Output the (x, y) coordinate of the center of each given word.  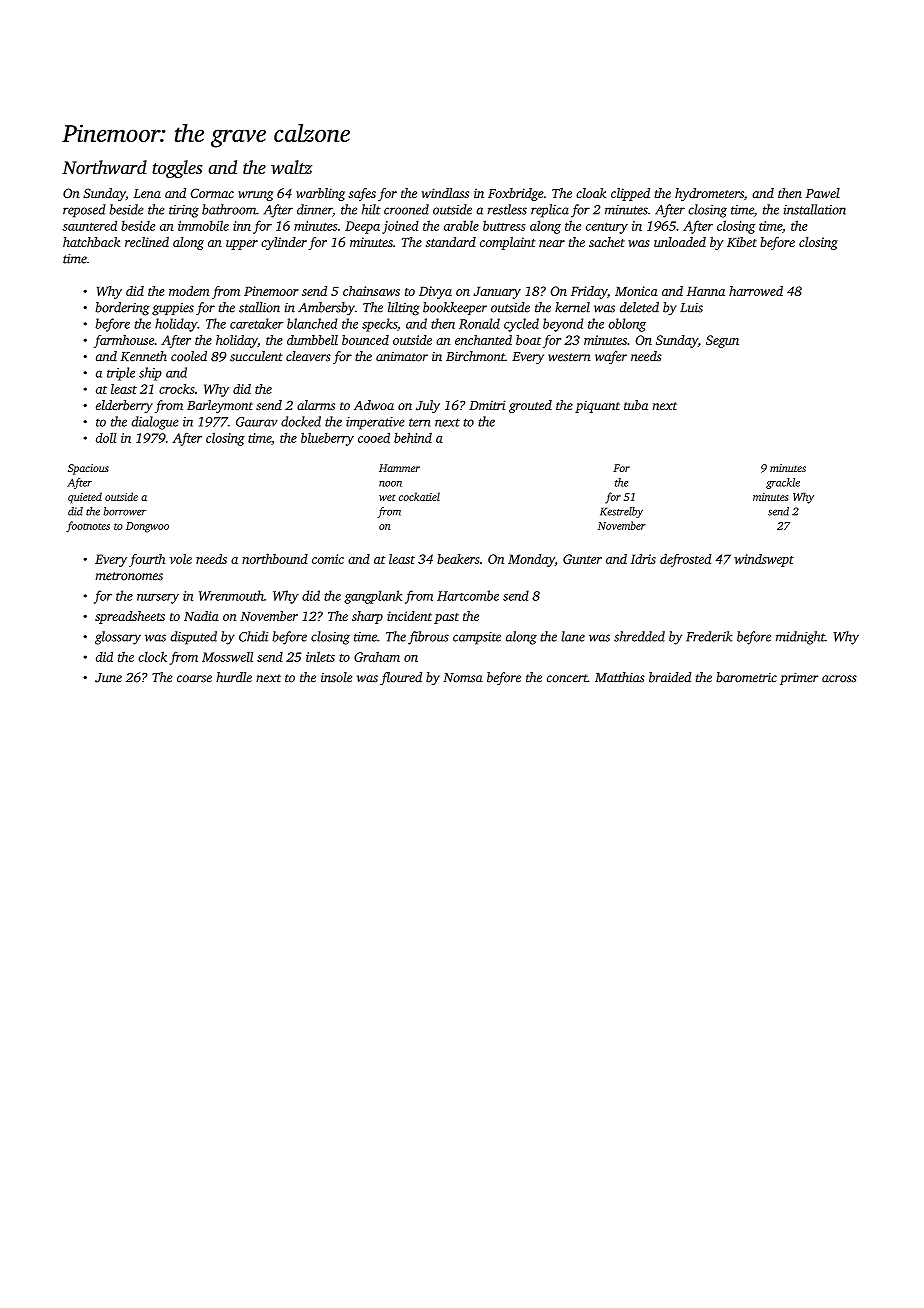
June (108, 678)
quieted (85, 498)
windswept (764, 560)
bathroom (229, 209)
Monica (636, 291)
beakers (458, 559)
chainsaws (371, 291)
